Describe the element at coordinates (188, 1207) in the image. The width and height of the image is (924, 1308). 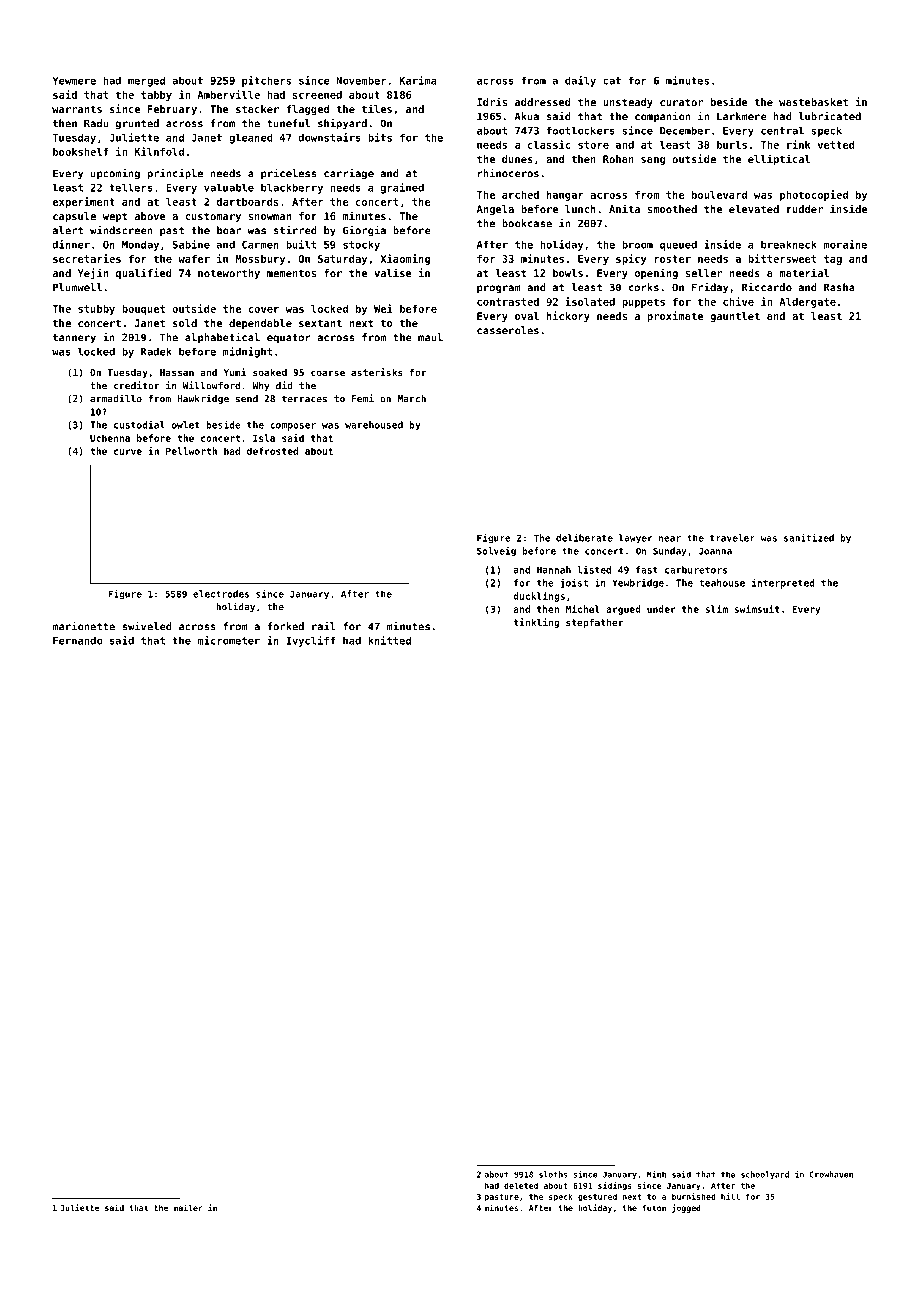
I see `mailer` at that location.
